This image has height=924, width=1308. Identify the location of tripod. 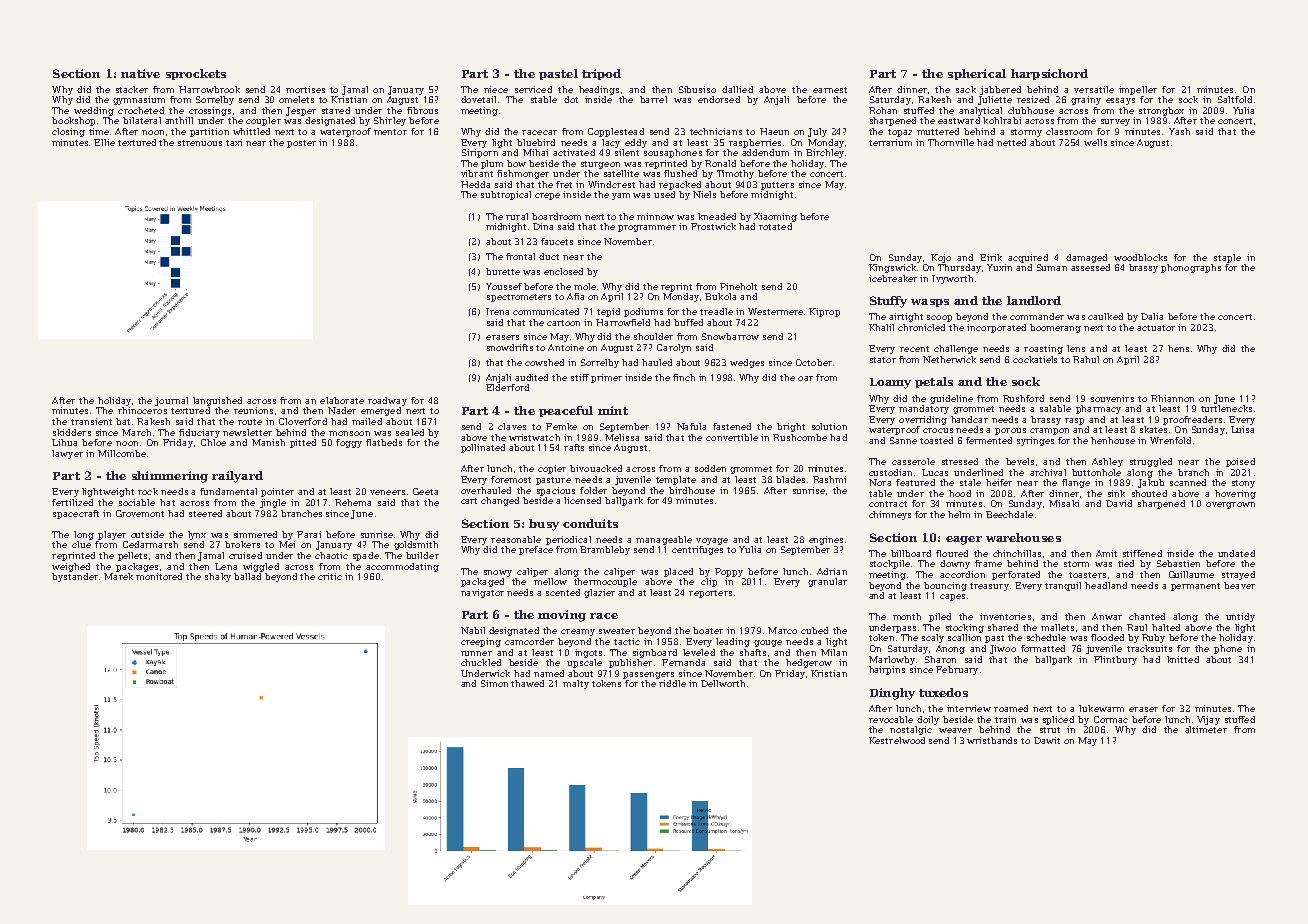
(601, 74).
